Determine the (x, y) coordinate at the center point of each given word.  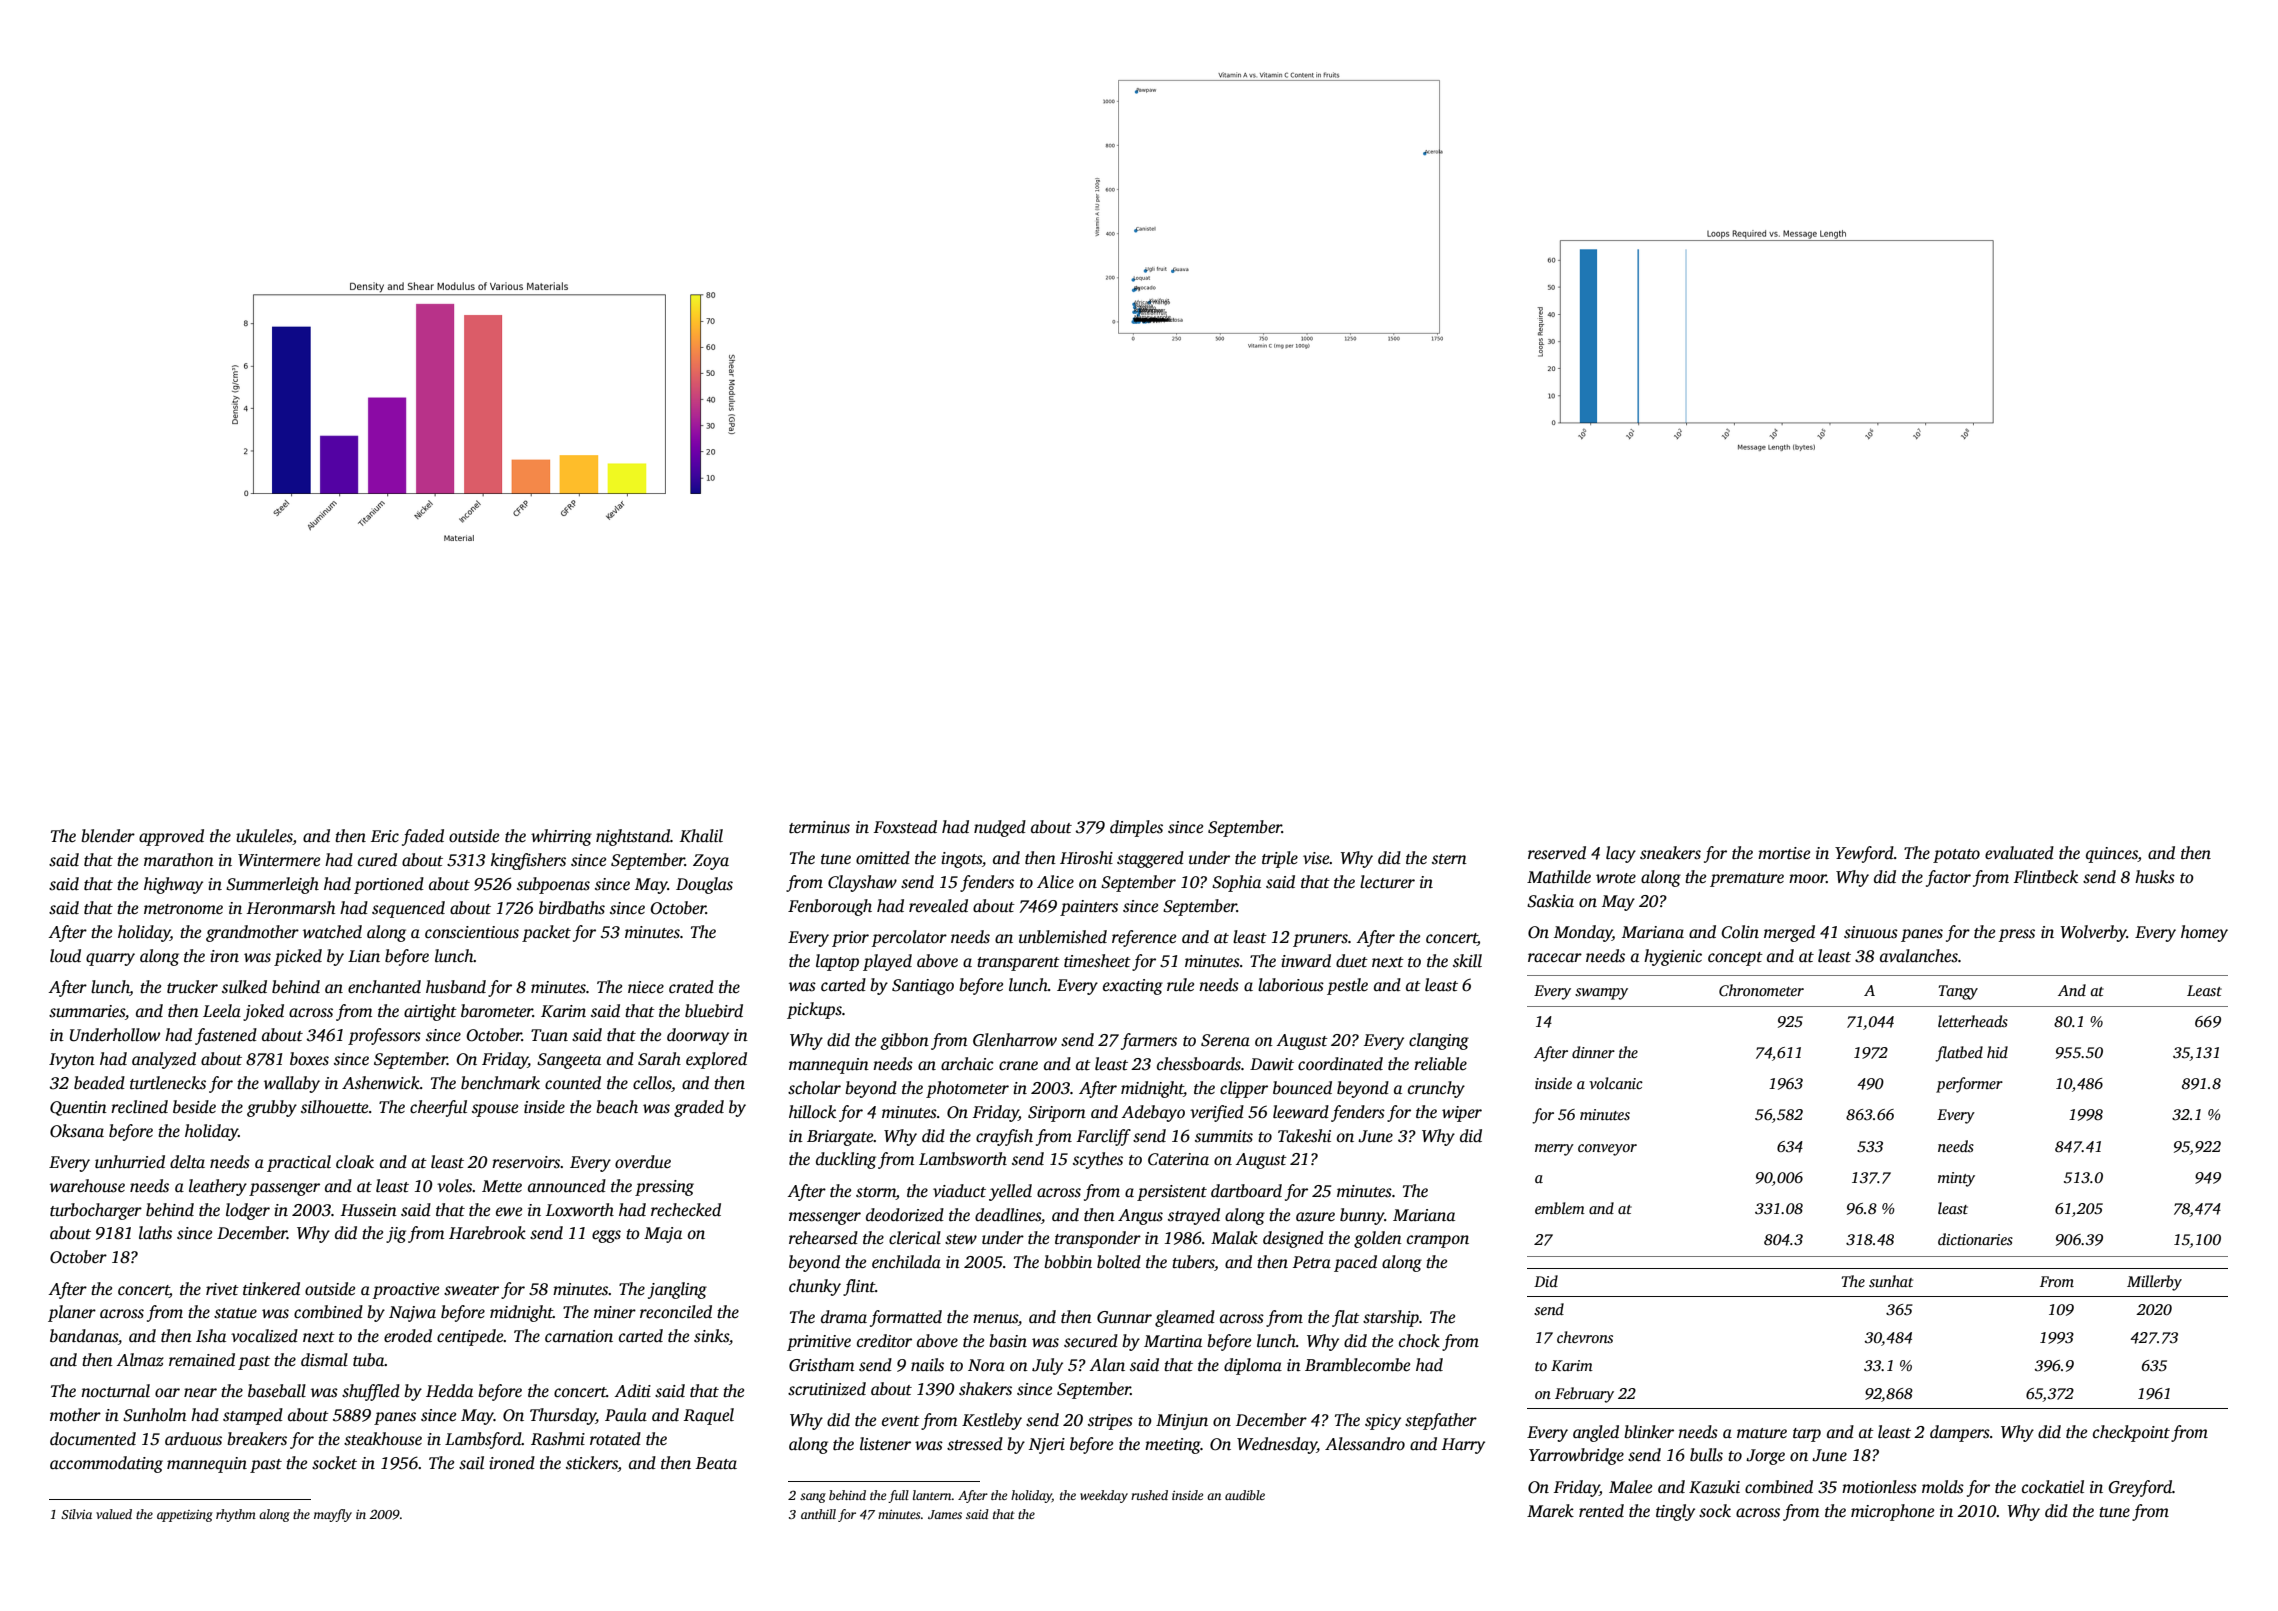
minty (1956, 1179)
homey (2204, 933)
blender (108, 836)
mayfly (333, 1515)
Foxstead (905, 827)
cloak (355, 1162)
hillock (812, 1112)
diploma (1253, 1366)
